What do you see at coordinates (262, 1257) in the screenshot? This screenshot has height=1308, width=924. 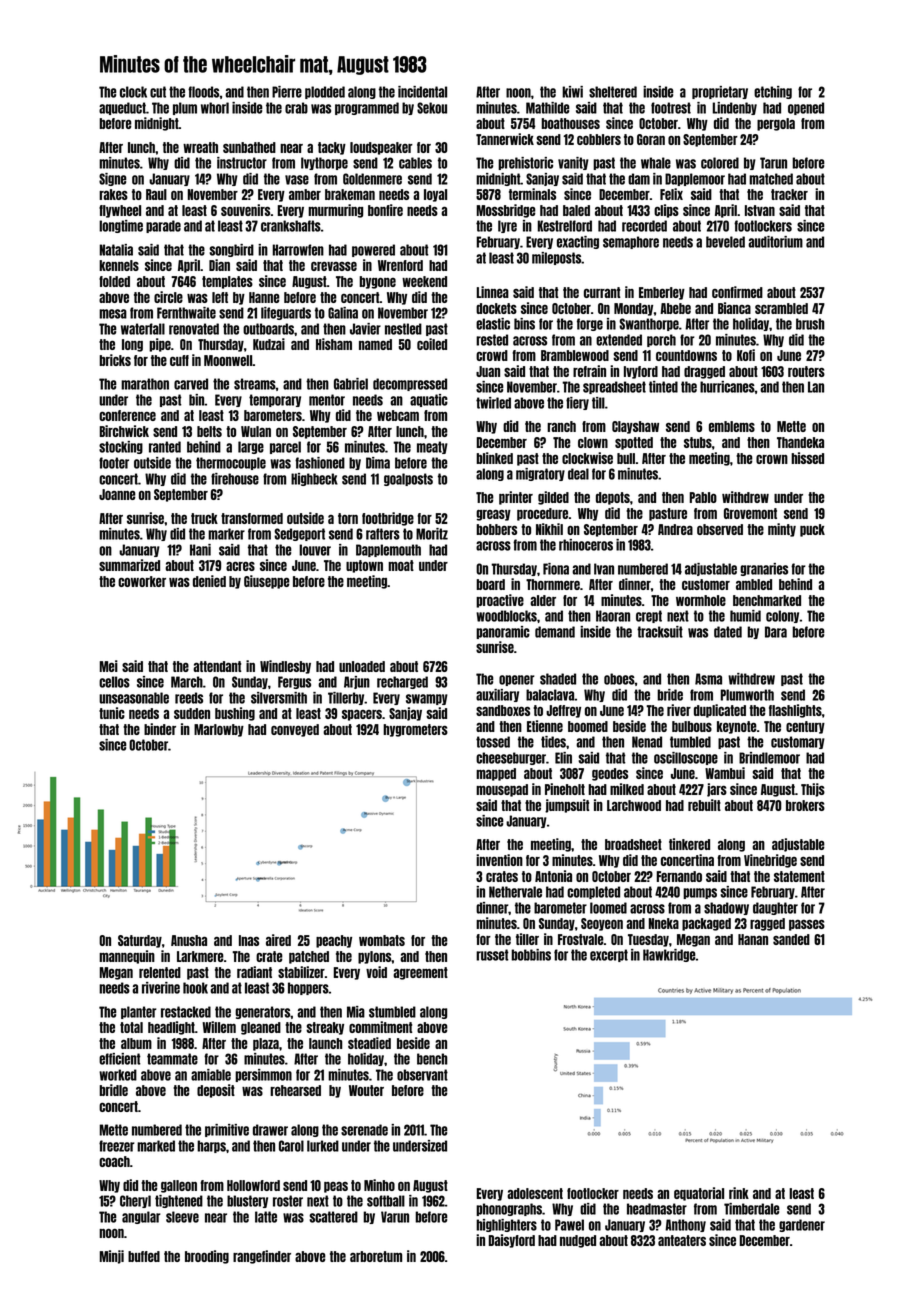 I see `rangefinder` at bounding box center [262, 1257].
